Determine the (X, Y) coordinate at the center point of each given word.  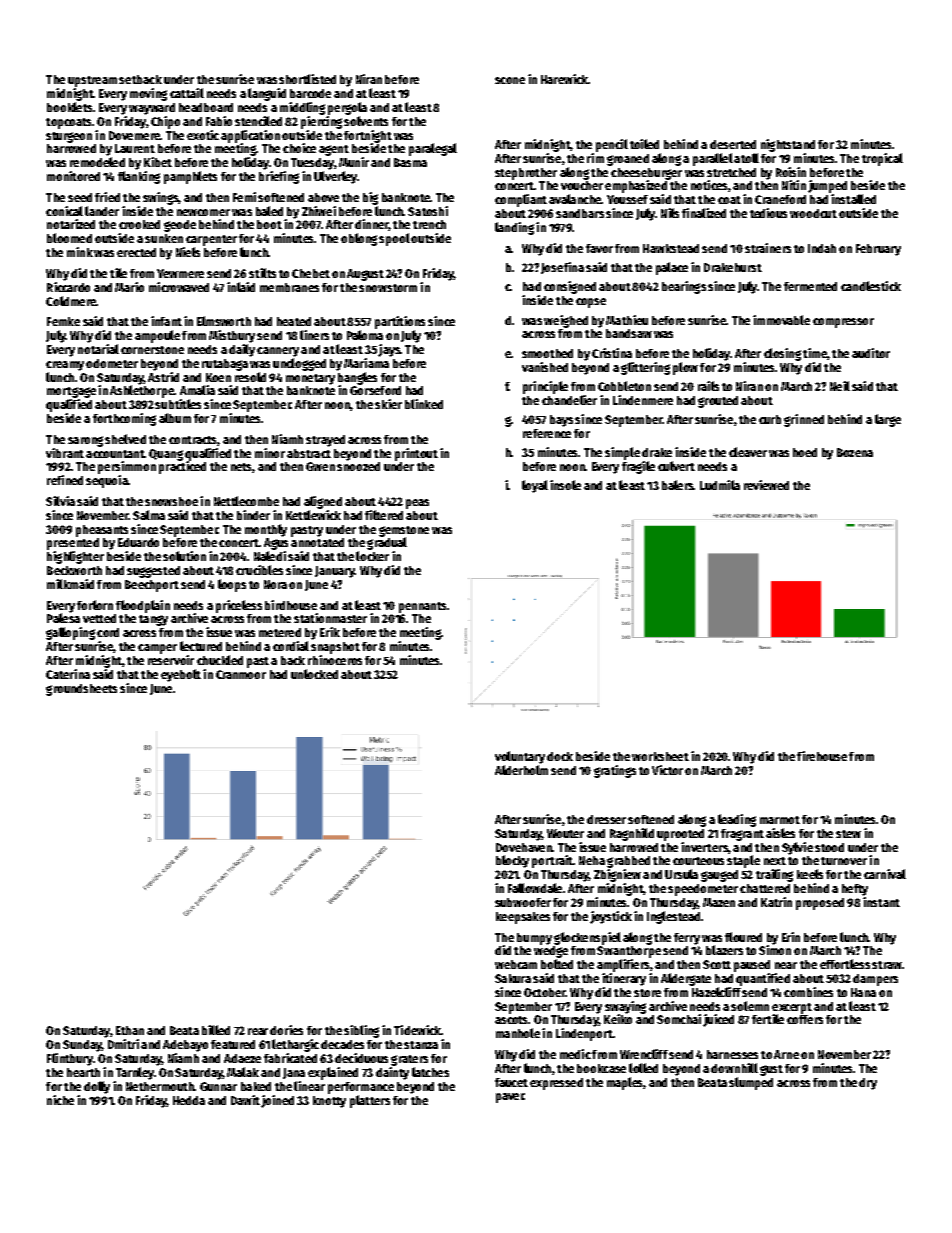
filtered (384, 515)
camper (157, 649)
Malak (243, 1072)
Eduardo (138, 542)
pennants (422, 607)
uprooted (680, 835)
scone (510, 80)
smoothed (547, 353)
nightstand (788, 145)
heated (294, 321)
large (888, 420)
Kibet (158, 162)
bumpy (534, 939)
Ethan (130, 1030)
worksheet (660, 756)
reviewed (766, 485)
